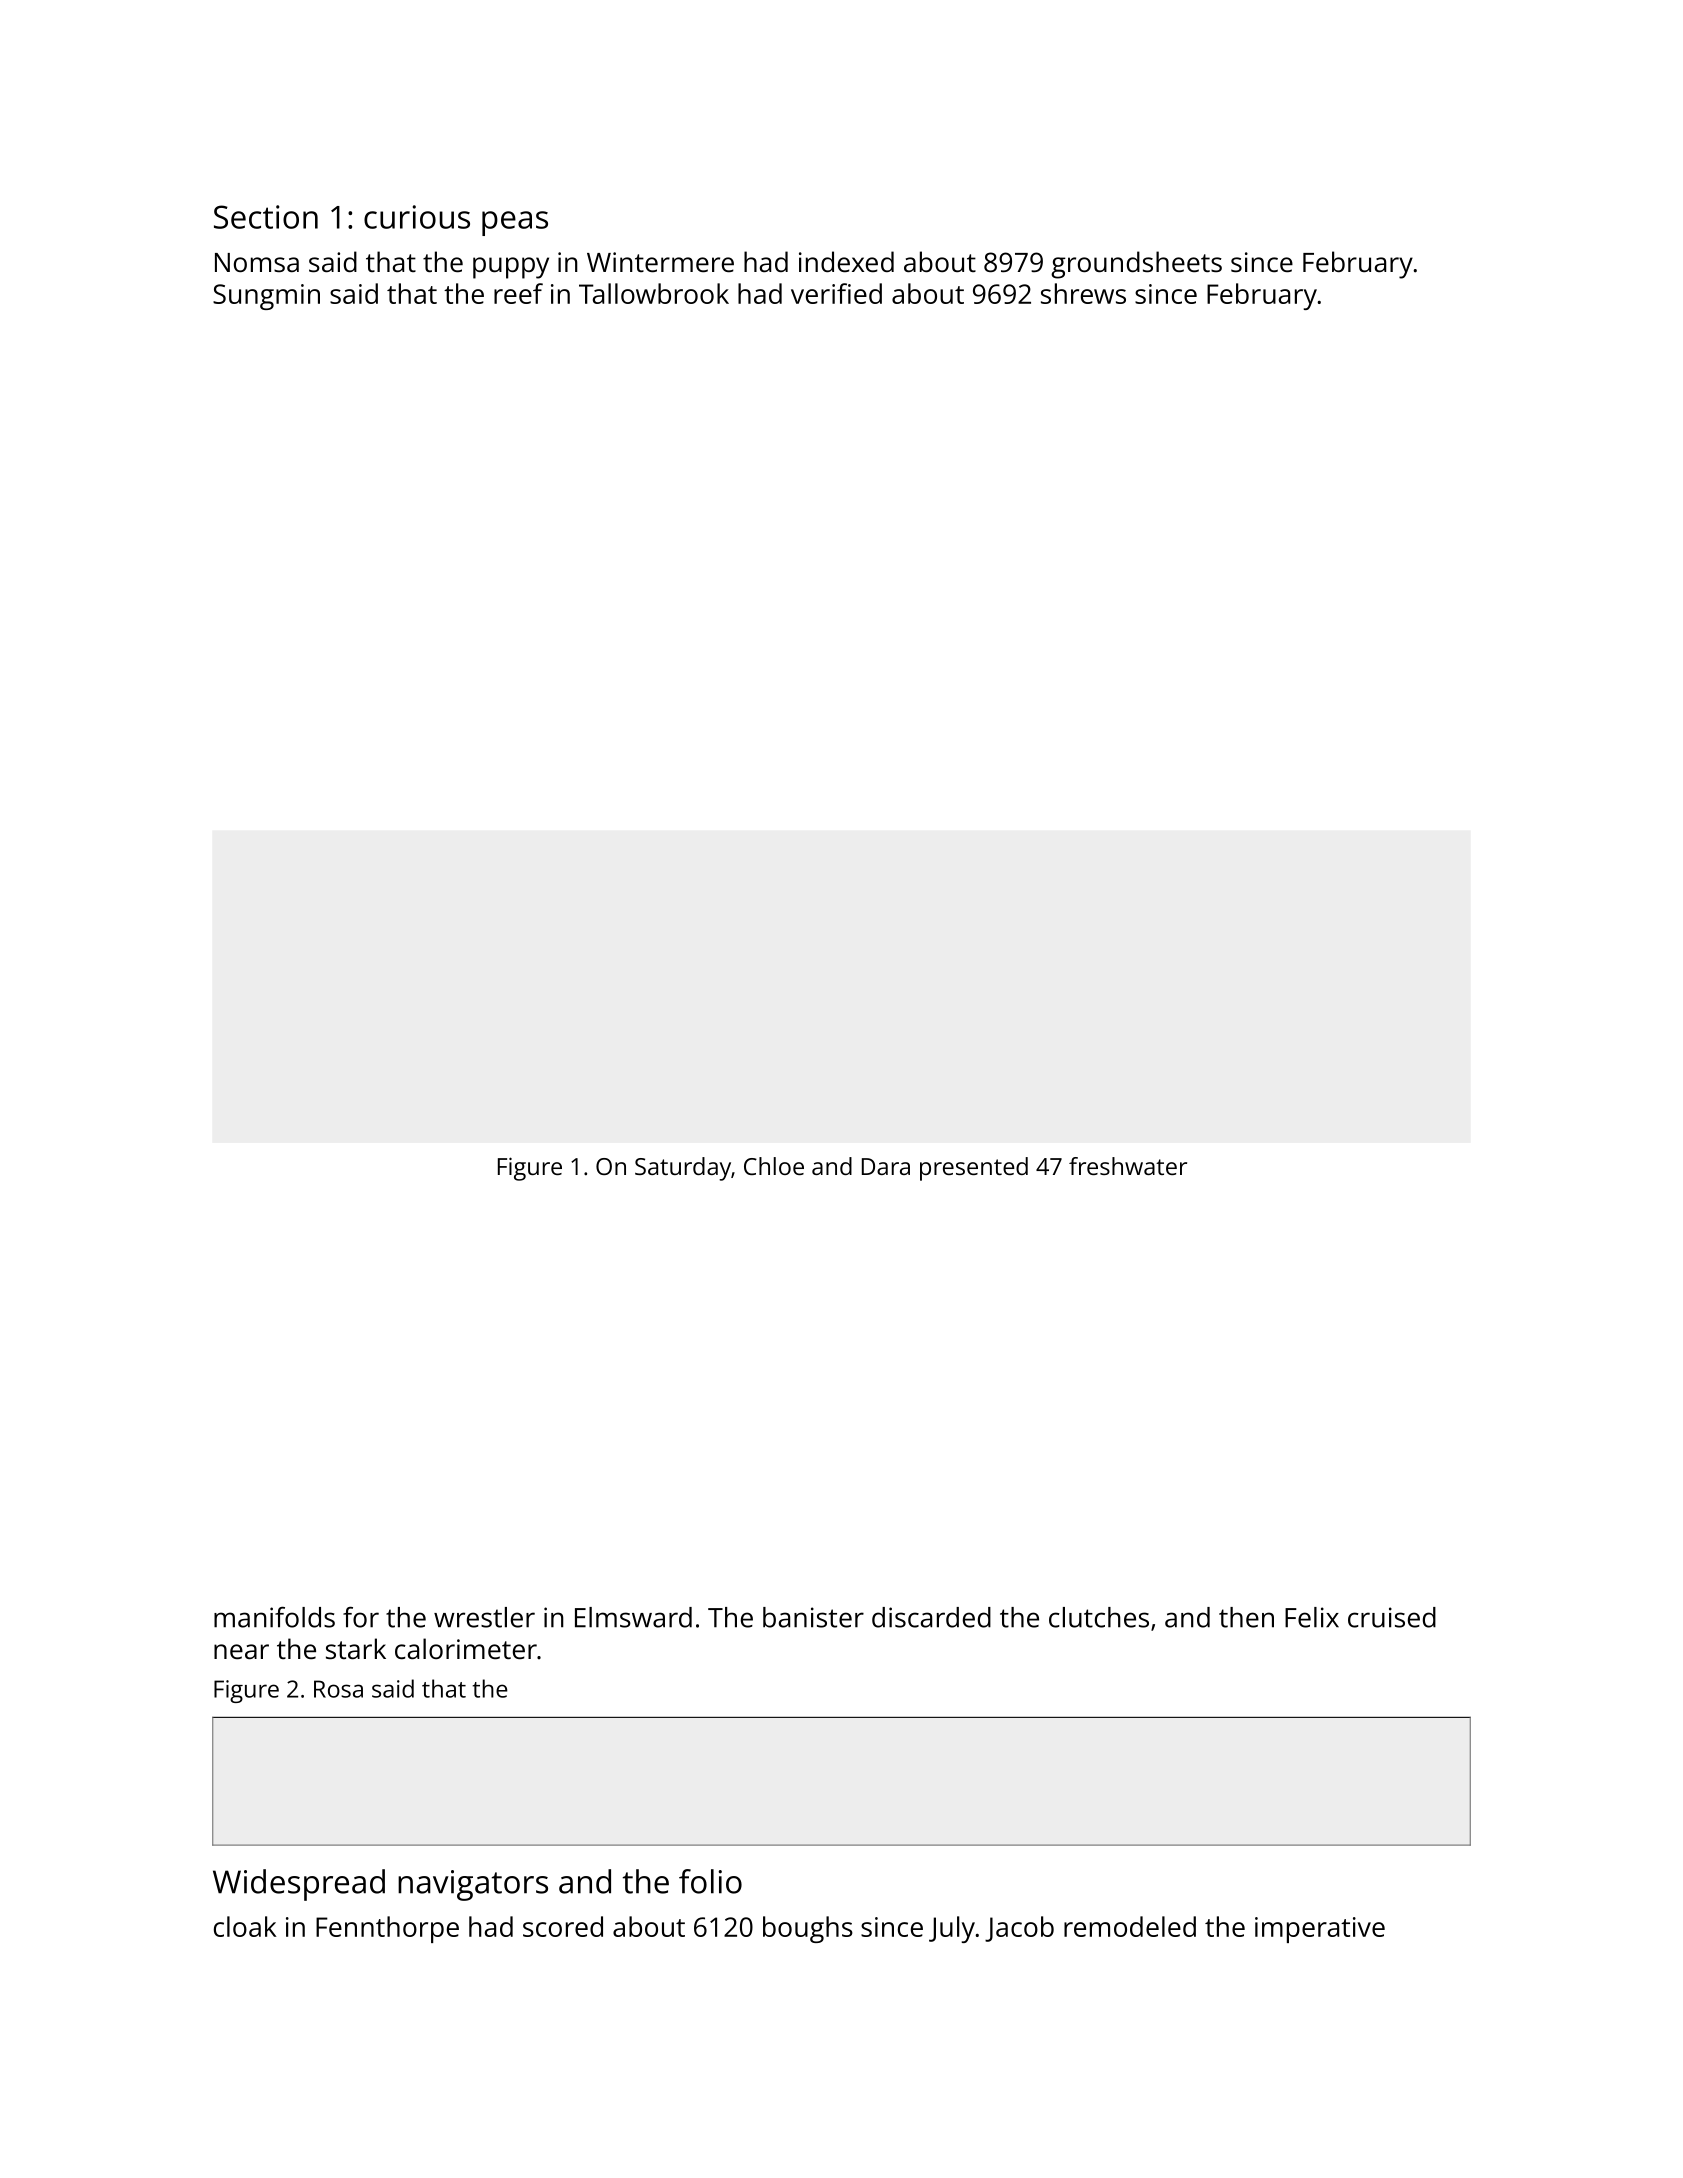 Image resolution: width=1683 pixels, height=2178 pixels. I want to click on shrews, so click(1083, 293).
